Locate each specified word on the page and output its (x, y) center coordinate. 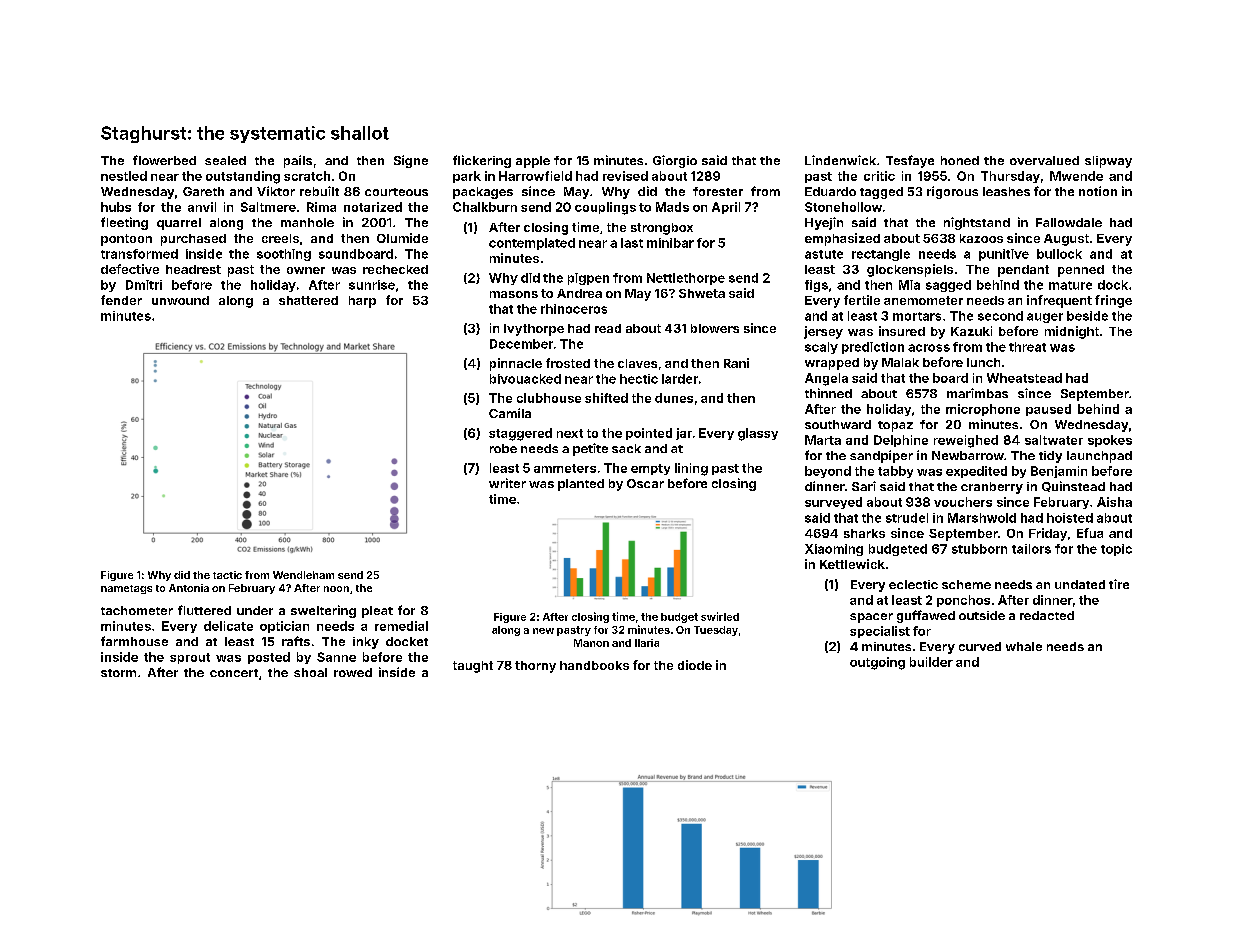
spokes (1110, 441)
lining (691, 469)
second (1000, 316)
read (608, 328)
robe (503, 448)
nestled (124, 176)
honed (960, 160)
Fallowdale (1069, 222)
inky (366, 643)
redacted (1047, 615)
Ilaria (647, 643)
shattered (308, 300)
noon (336, 589)
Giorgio (675, 161)
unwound (180, 300)
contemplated (532, 244)
